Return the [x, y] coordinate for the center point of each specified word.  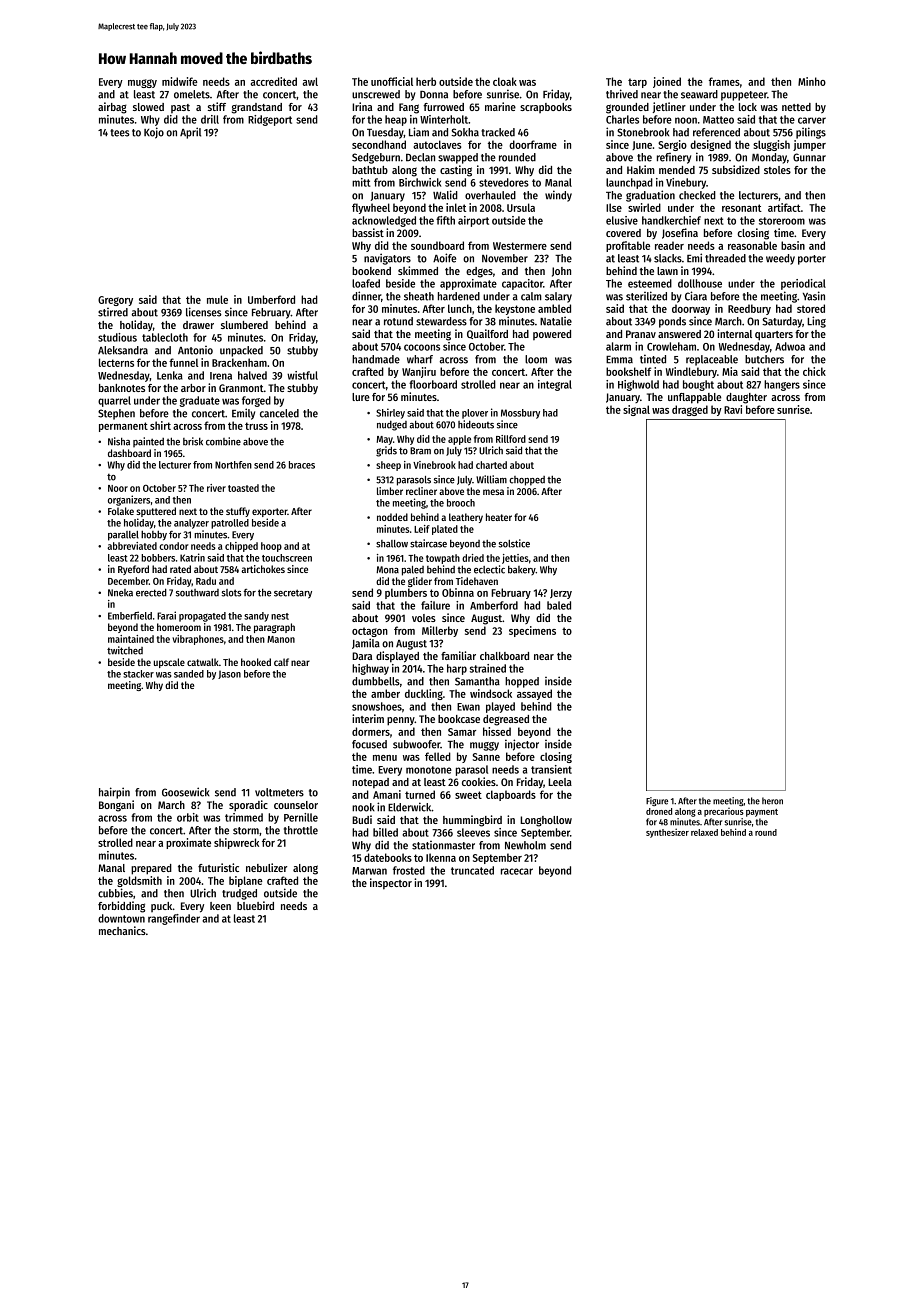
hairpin [114, 793]
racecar [517, 871]
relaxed [704, 832]
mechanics [122, 930]
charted [491, 465]
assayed [534, 694]
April [190, 133]
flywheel [371, 208]
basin [793, 245]
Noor [118, 488]
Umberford [271, 299]
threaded [725, 258]
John [561, 272]
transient [551, 769]
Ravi [733, 409]
